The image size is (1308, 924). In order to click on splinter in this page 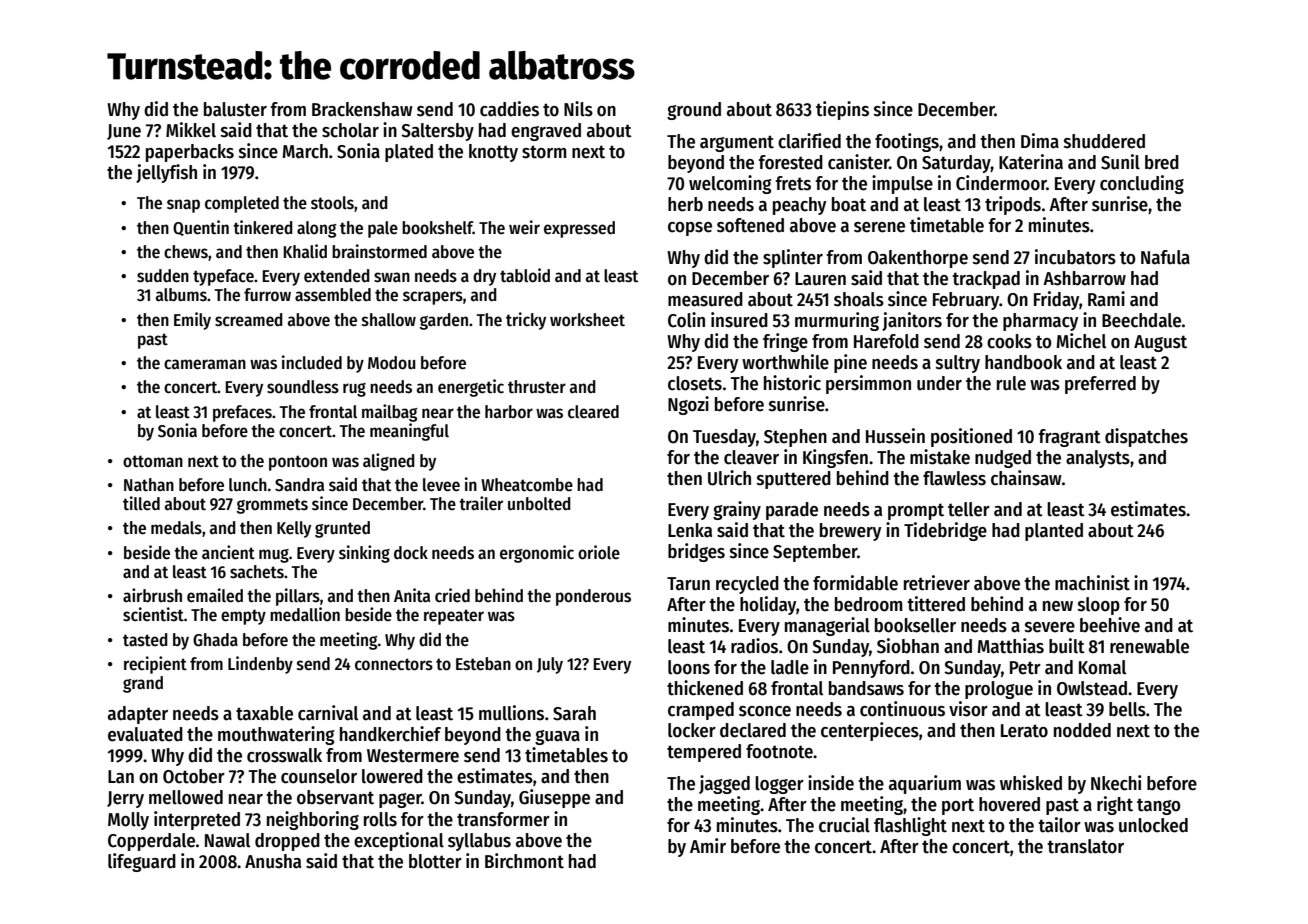, I will do `click(793, 258)`.
